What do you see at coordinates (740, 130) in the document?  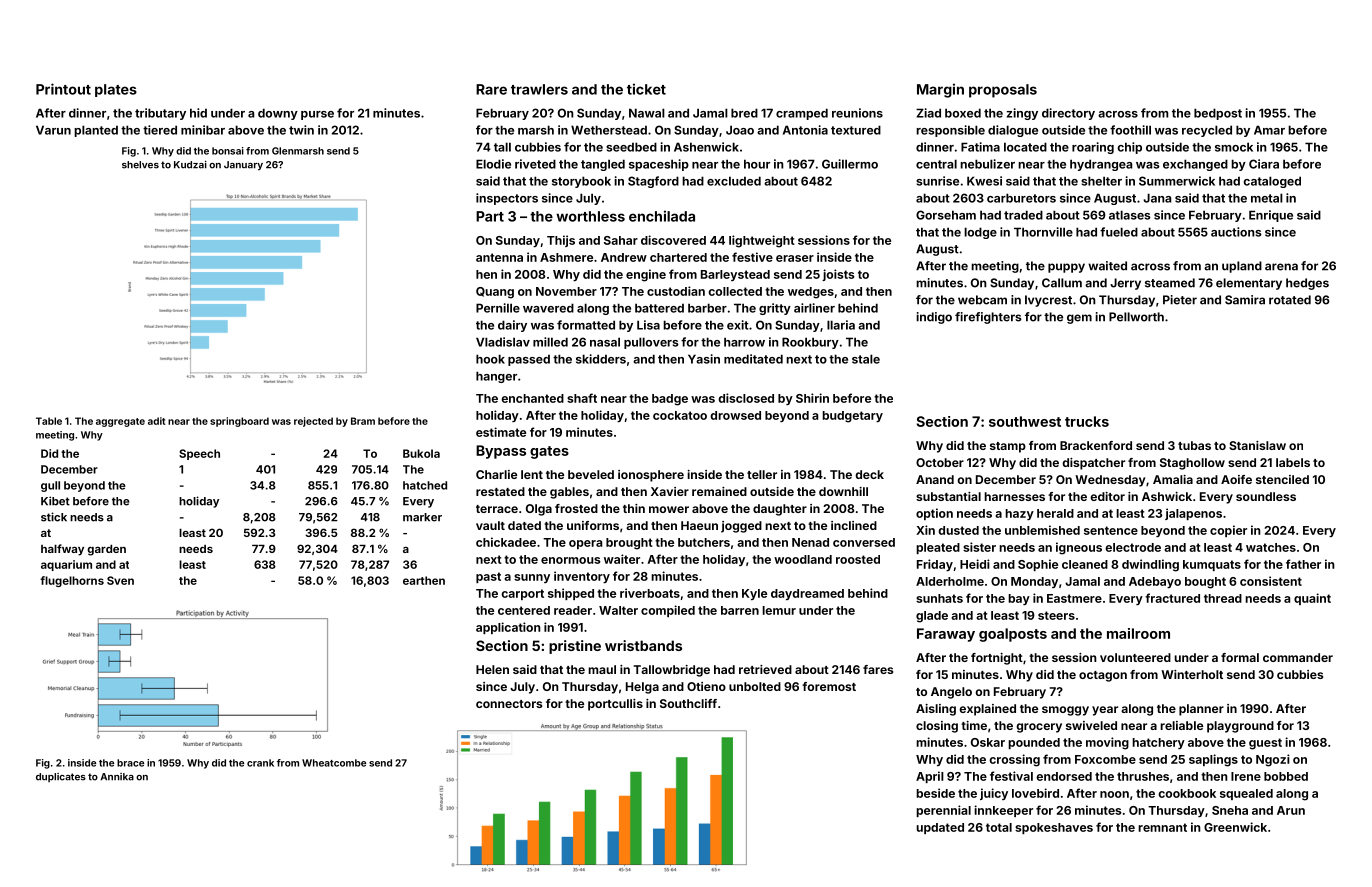 I see `Joao` at bounding box center [740, 130].
